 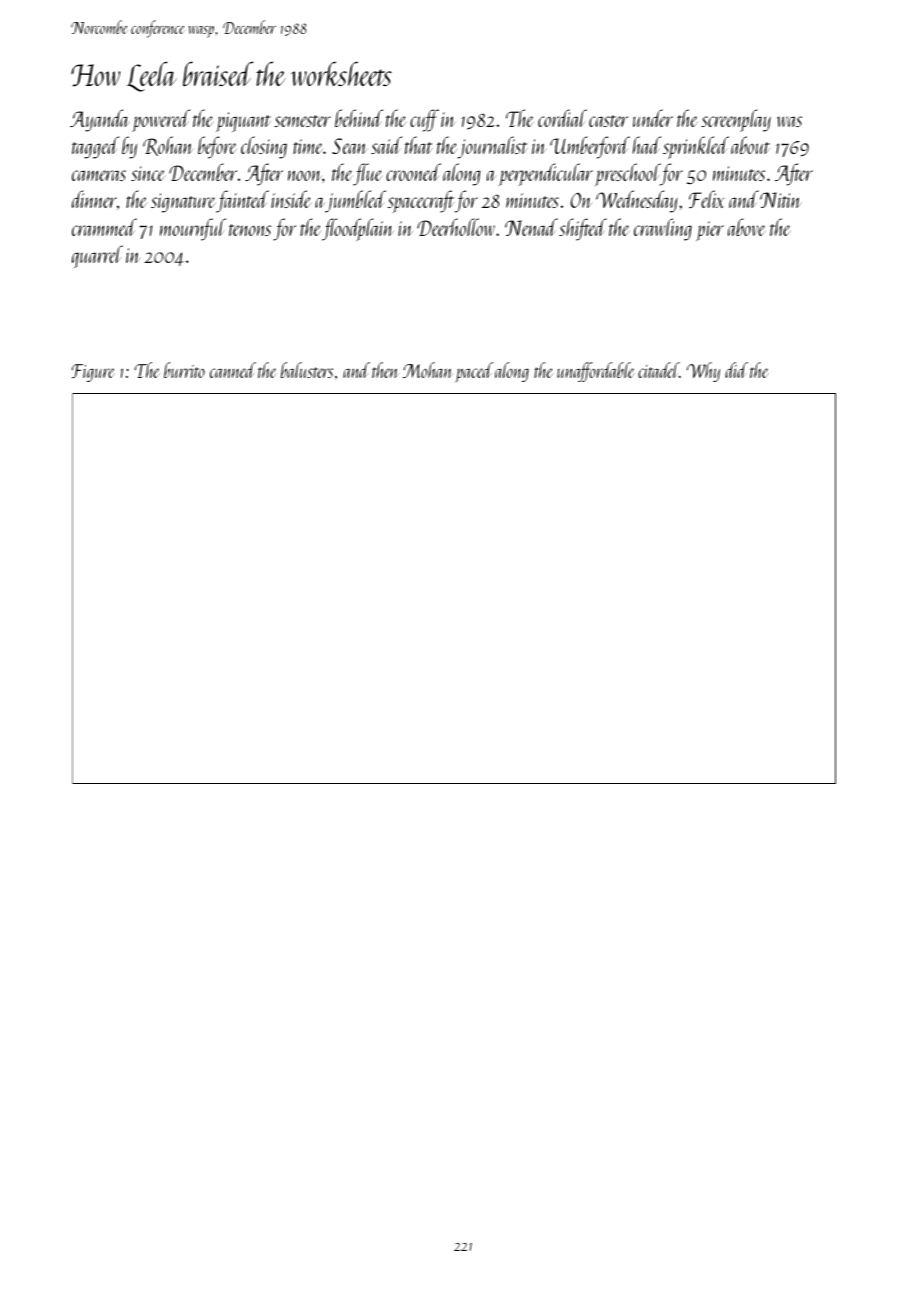 What do you see at coordinates (658, 370) in the image?
I see `citadel` at bounding box center [658, 370].
